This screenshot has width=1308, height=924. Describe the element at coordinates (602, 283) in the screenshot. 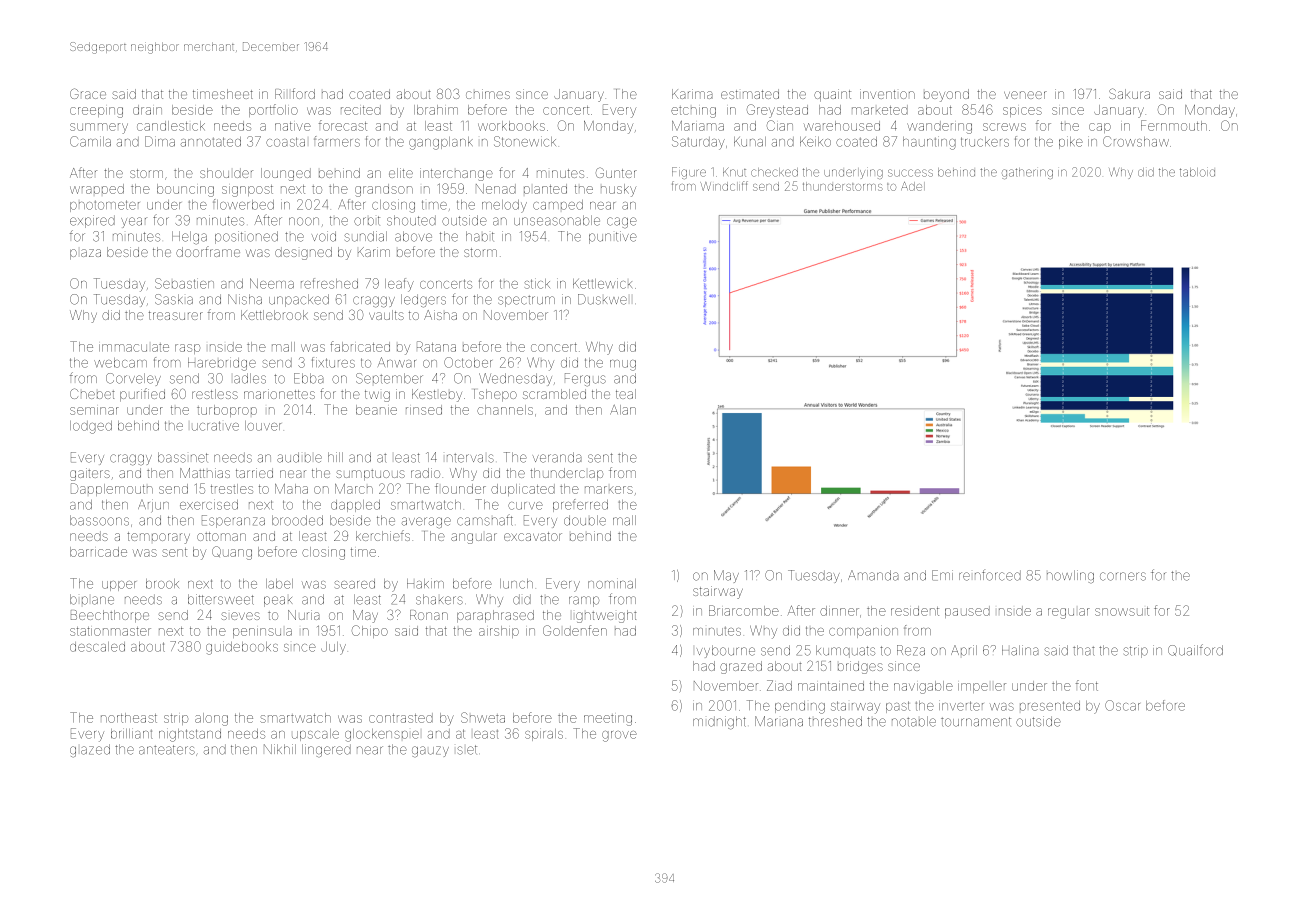

I see `Kettlewick` at that location.
